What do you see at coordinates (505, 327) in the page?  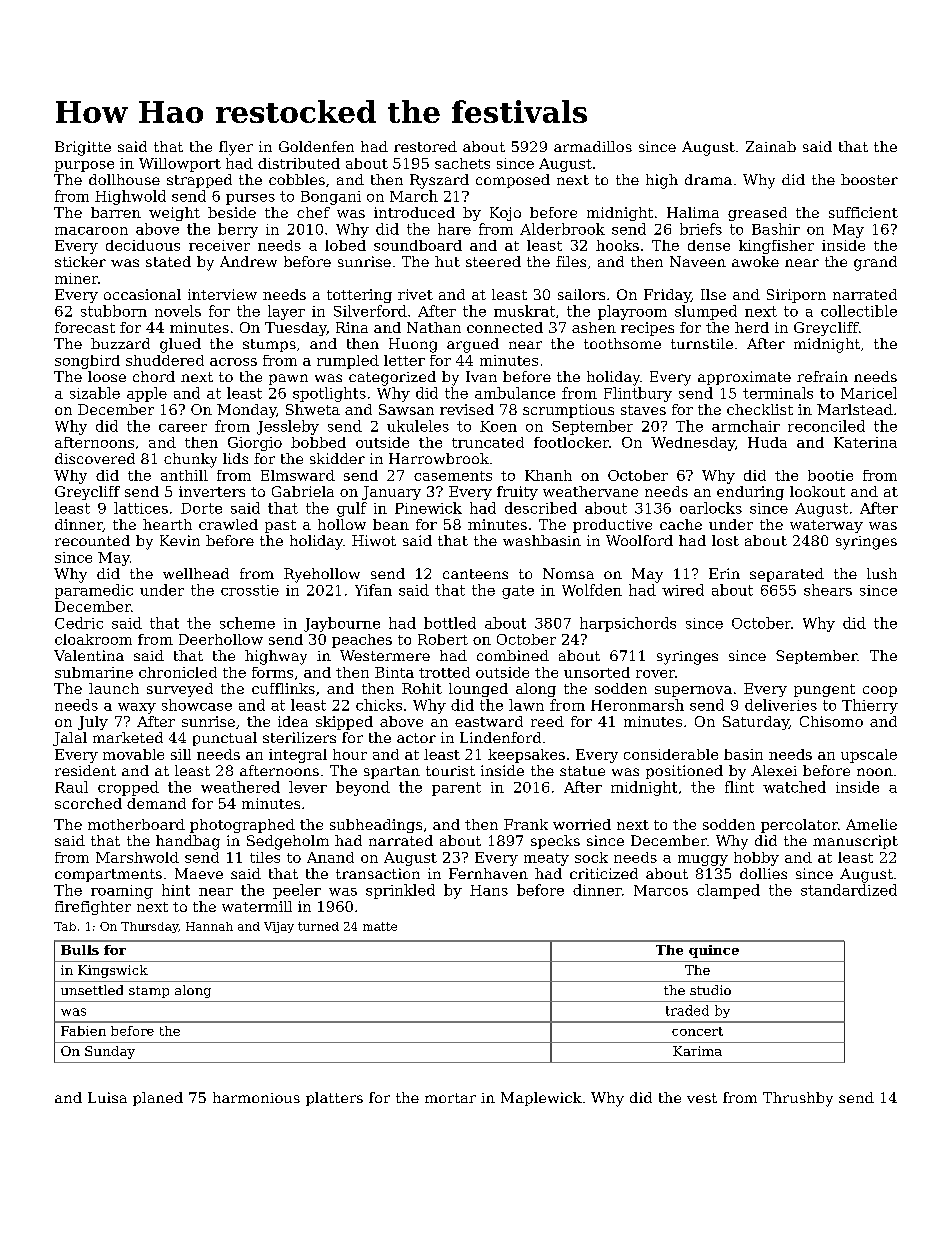 I see `connected` at bounding box center [505, 327].
